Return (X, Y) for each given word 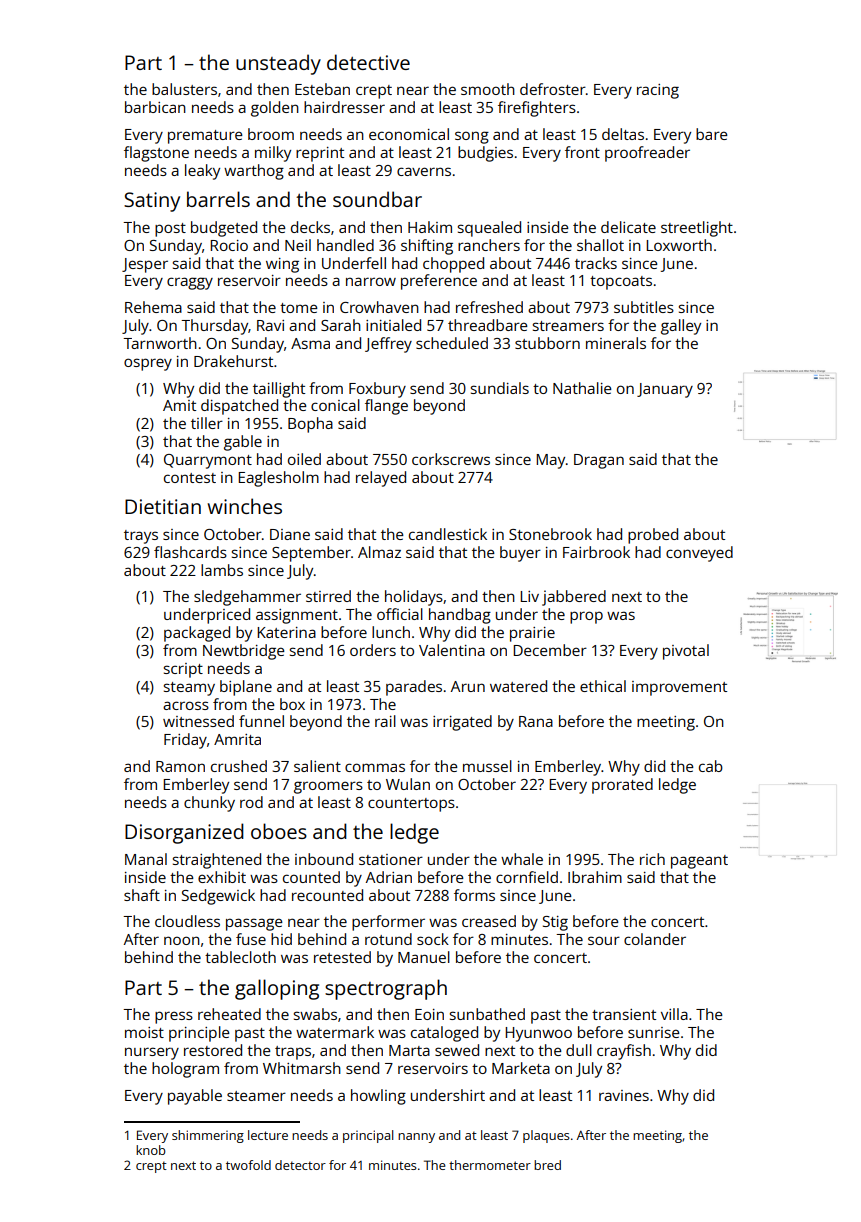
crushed (239, 766)
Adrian (389, 877)
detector (300, 1165)
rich (652, 859)
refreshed (489, 307)
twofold (248, 1165)
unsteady (278, 64)
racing (658, 91)
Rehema (153, 307)
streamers (568, 326)
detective (368, 62)
